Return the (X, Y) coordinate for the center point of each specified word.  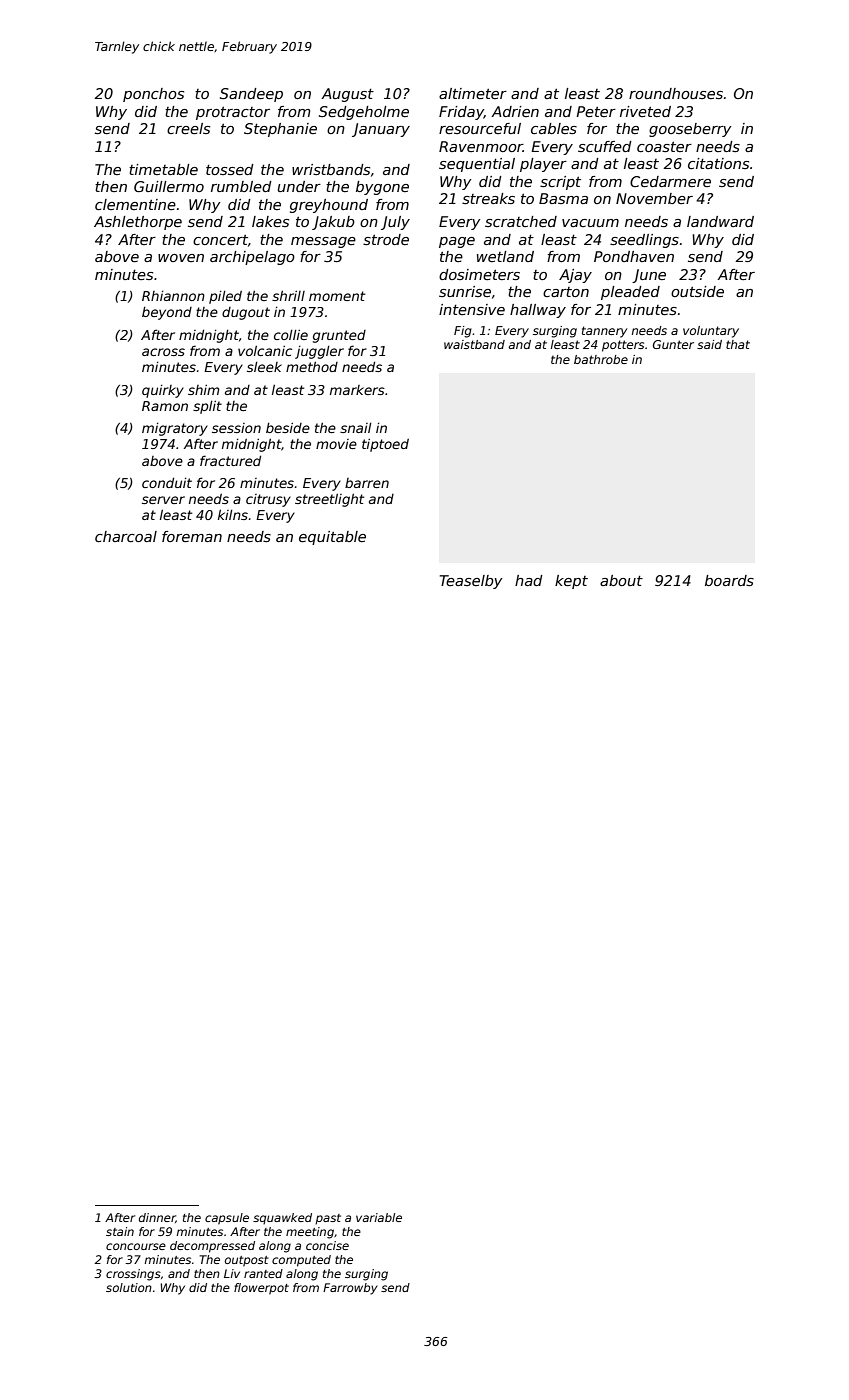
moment (337, 296)
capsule (227, 1219)
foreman (192, 536)
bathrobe (601, 359)
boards (729, 580)
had (529, 580)
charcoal (126, 536)
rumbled (241, 186)
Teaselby (471, 582)
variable (379, 1217)
